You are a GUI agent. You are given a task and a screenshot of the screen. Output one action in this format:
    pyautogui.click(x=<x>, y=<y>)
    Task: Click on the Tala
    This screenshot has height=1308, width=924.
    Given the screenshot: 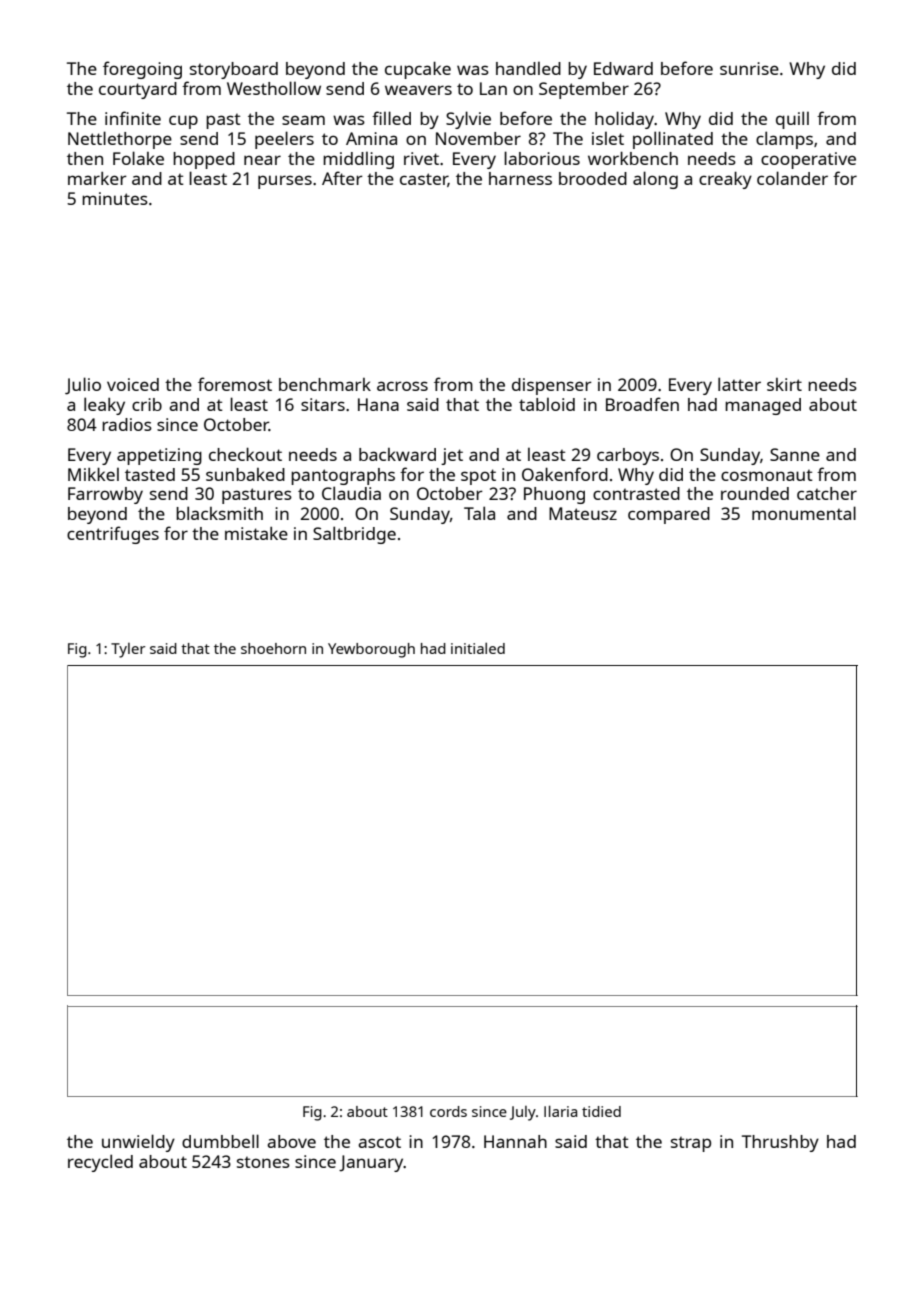 What is the action you would take?
    pyautogui.click(x=479, y=513)
